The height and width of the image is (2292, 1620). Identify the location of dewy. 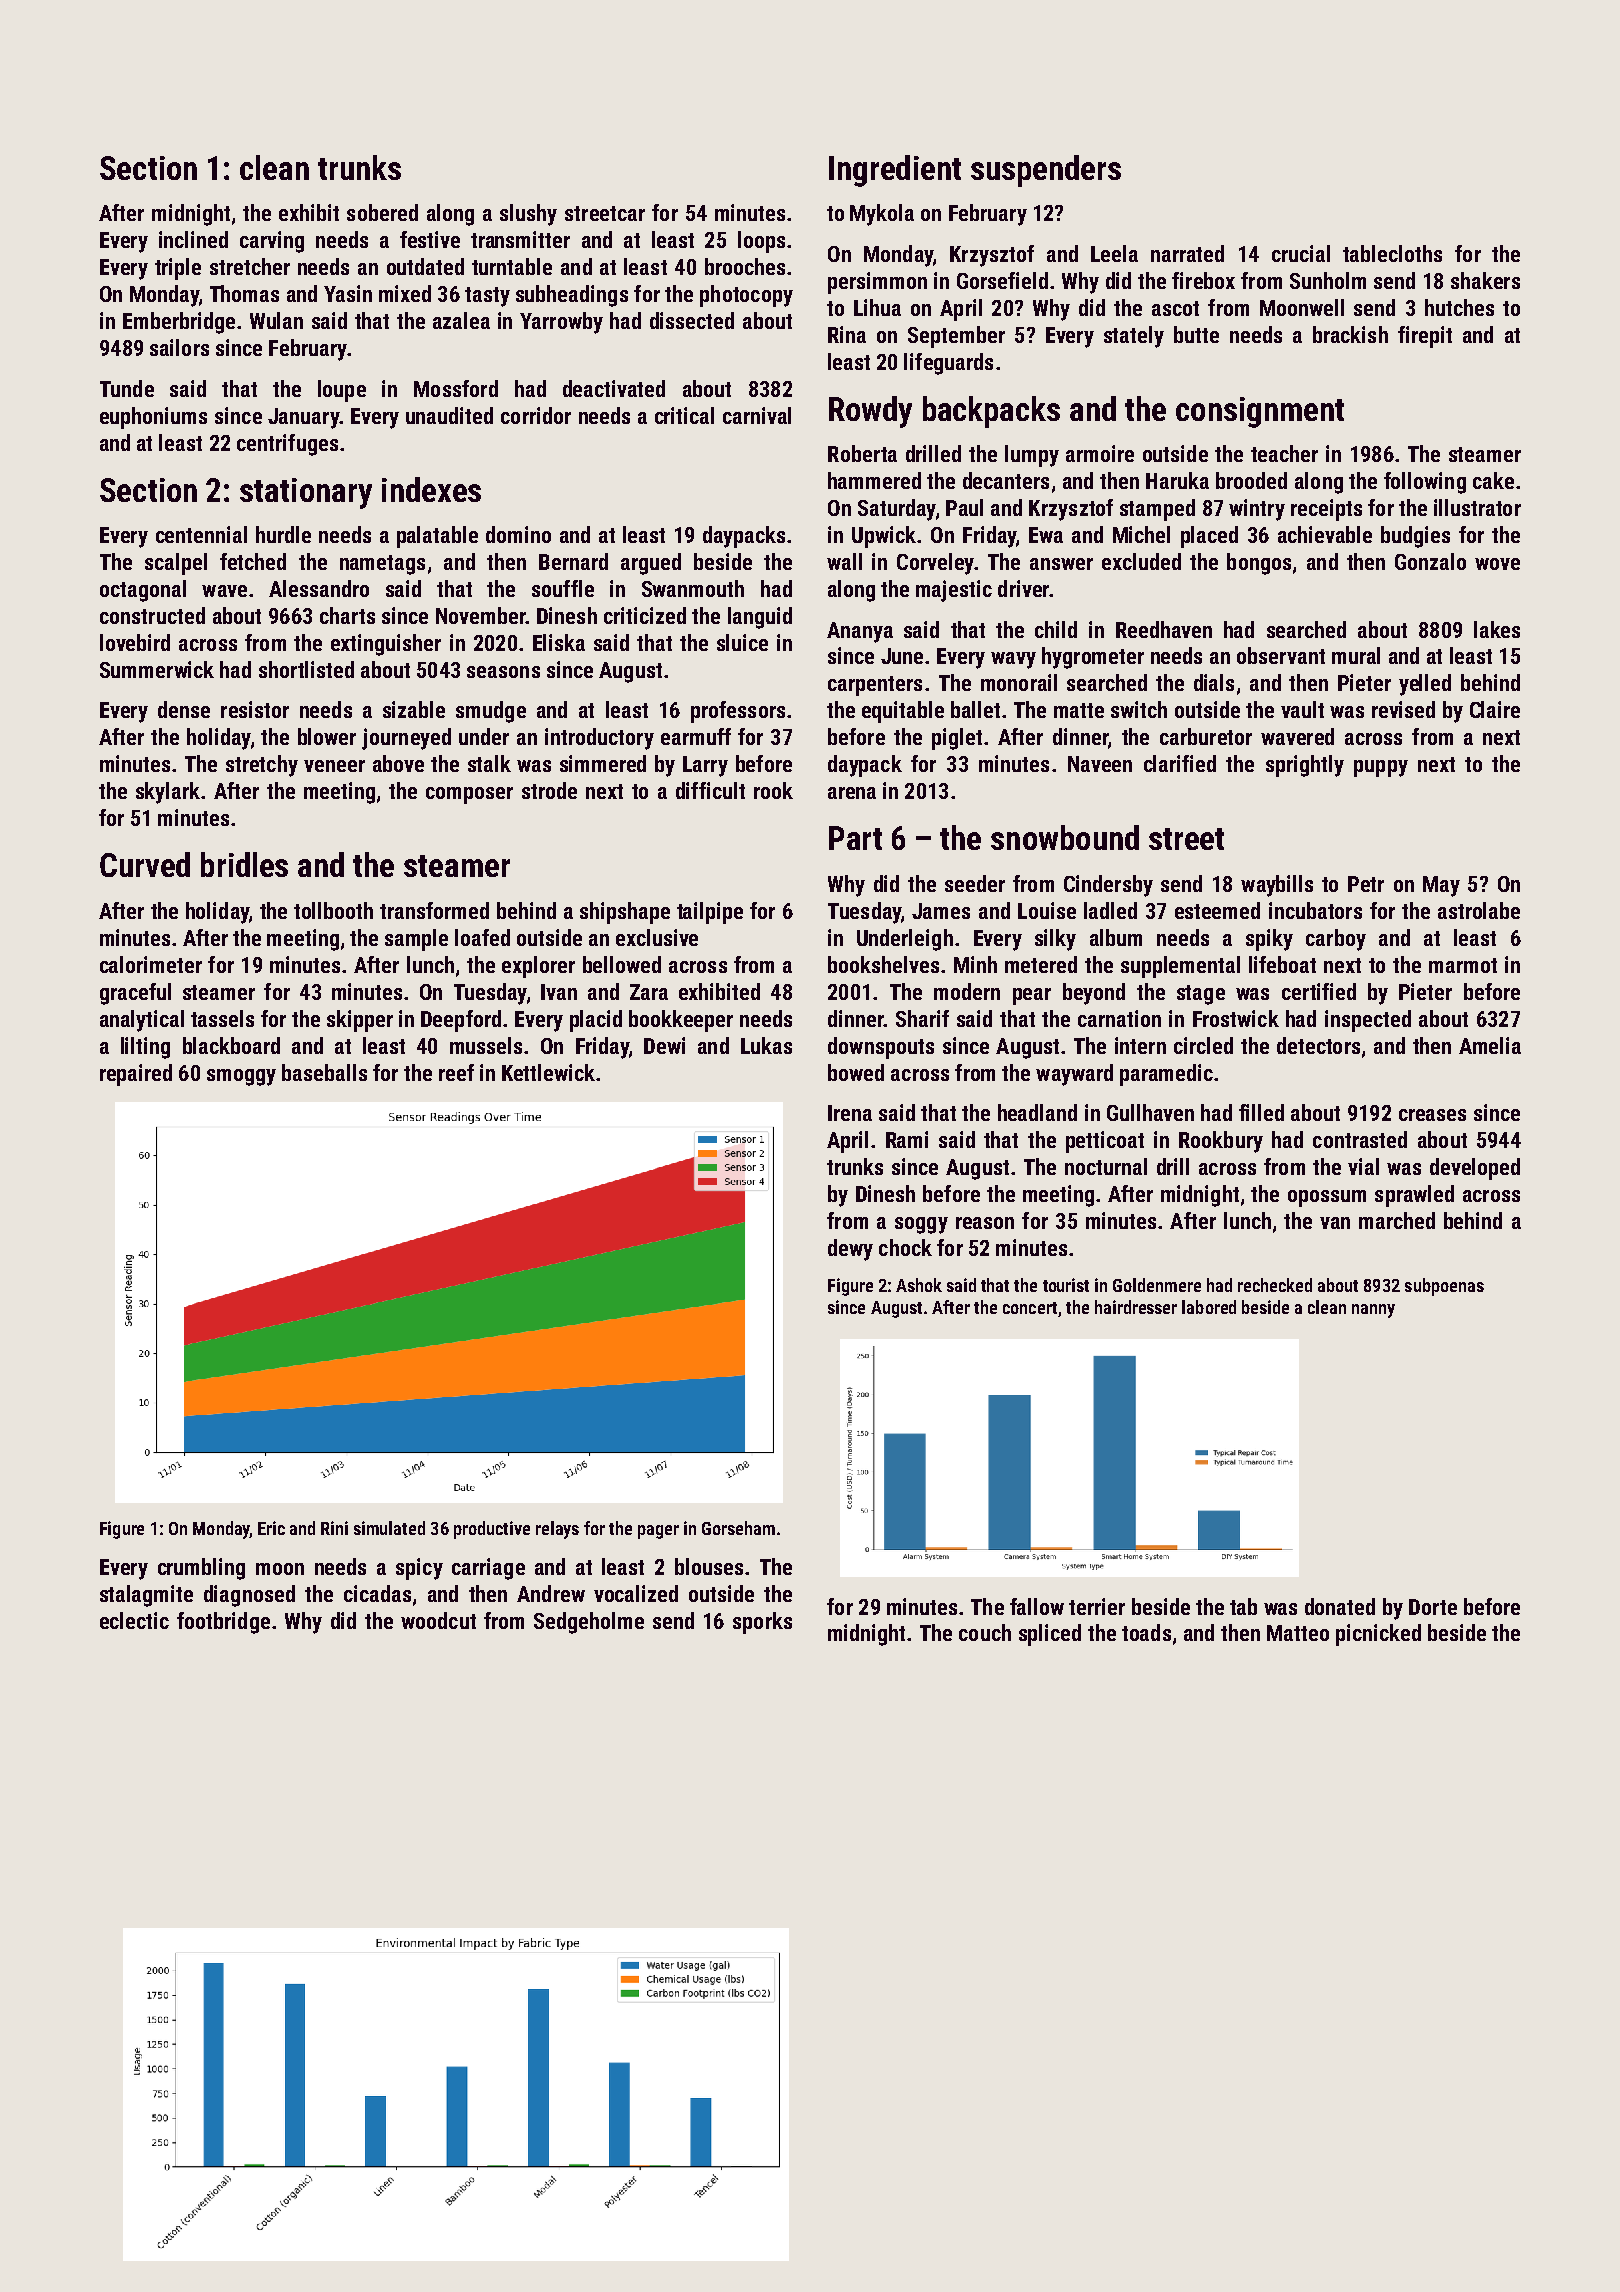
(850, 1250).
